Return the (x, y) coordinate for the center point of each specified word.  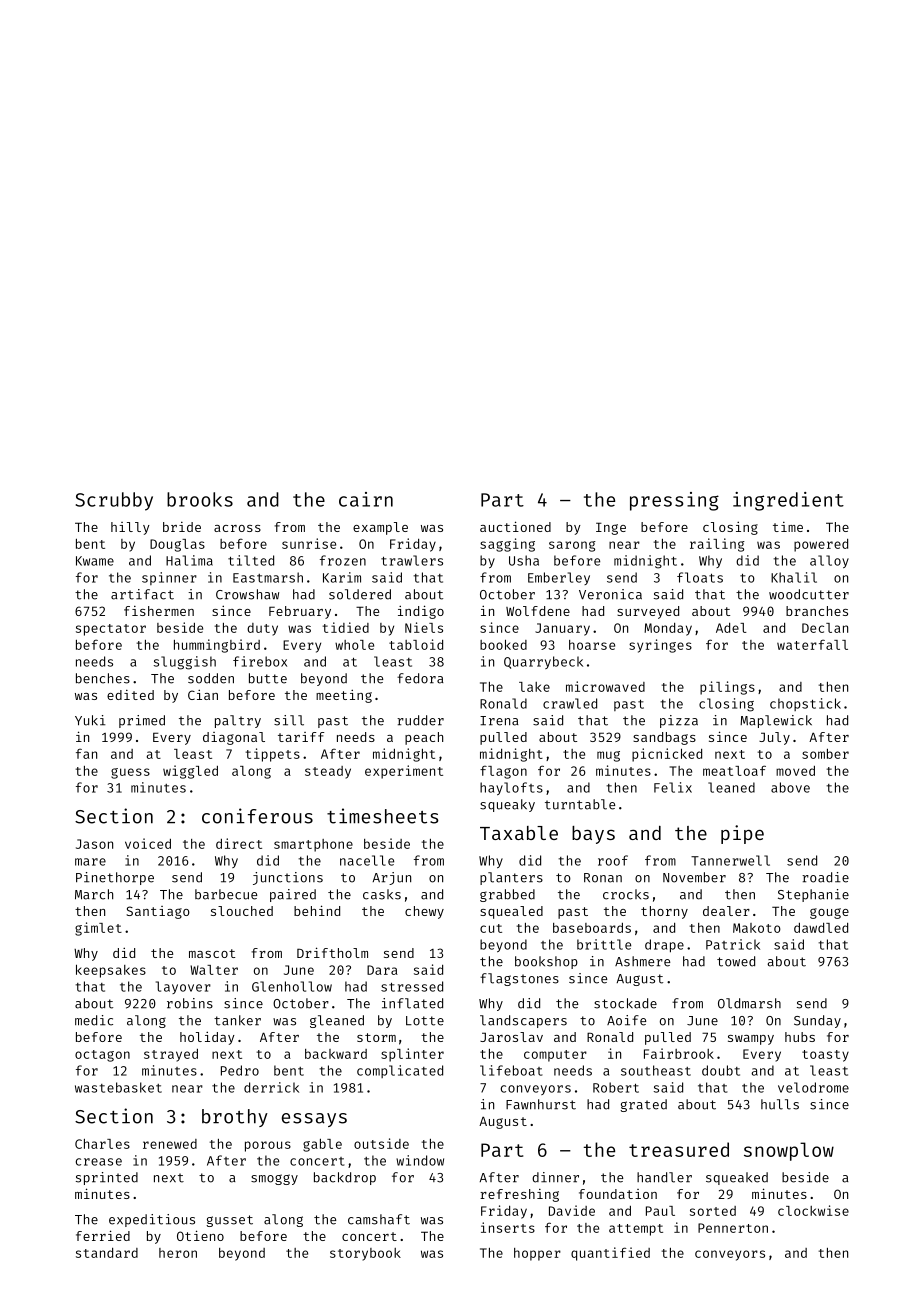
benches (103, 678)
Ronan (603, 878)
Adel (731, 628)
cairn (366, 499)
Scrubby (114, 501)
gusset (229, 1221)
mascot (212, 953)
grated (643, 1105)
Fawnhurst (541, 1104)
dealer (726, 911)
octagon (102, 1056)
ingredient (788, 501)
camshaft (379, 1219)
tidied (346, 627)
